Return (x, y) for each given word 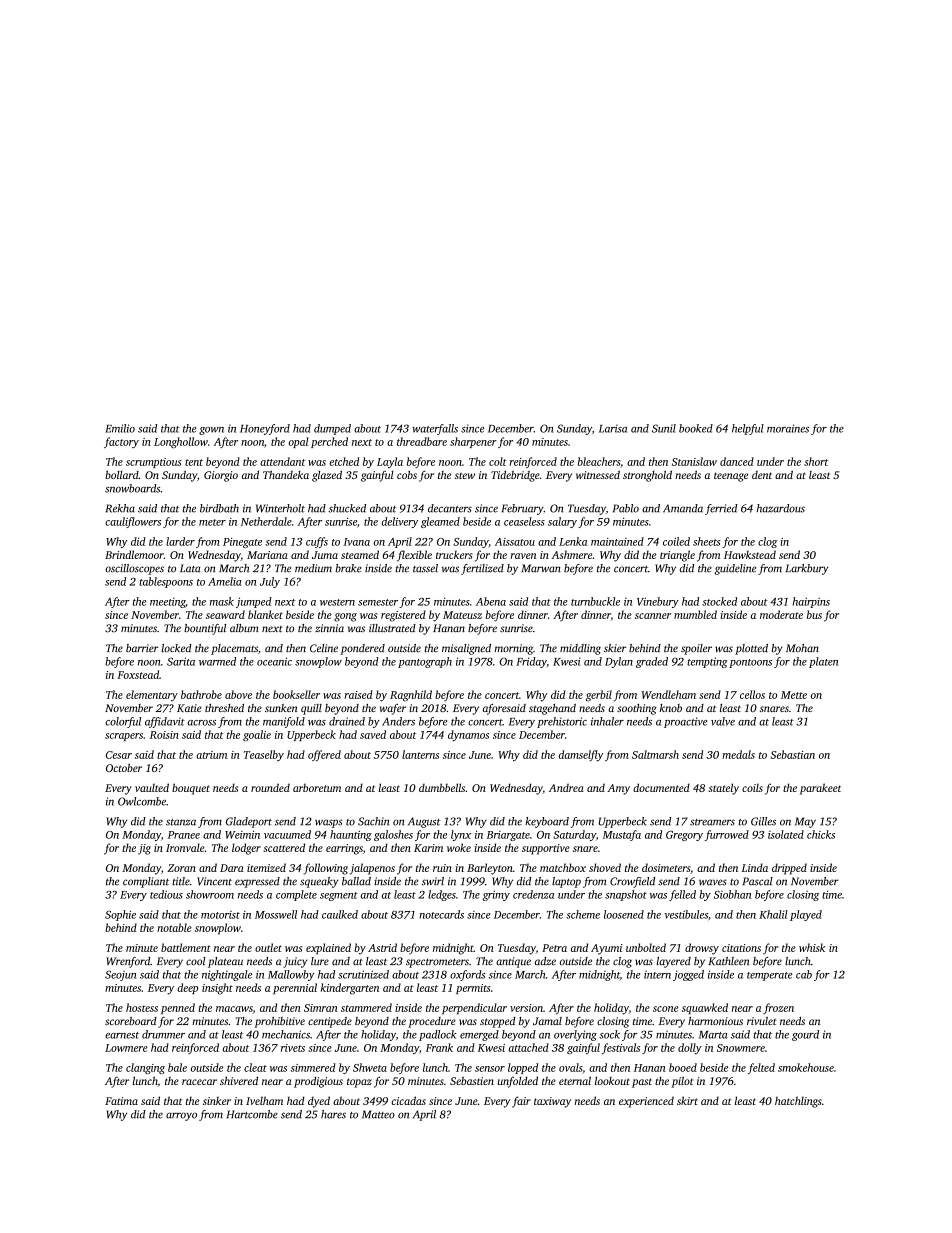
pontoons (750, 663)
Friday (531, 662)
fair (521, 1102)
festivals (621, 1048)
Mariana (267, 555)
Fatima (121, 1101)
